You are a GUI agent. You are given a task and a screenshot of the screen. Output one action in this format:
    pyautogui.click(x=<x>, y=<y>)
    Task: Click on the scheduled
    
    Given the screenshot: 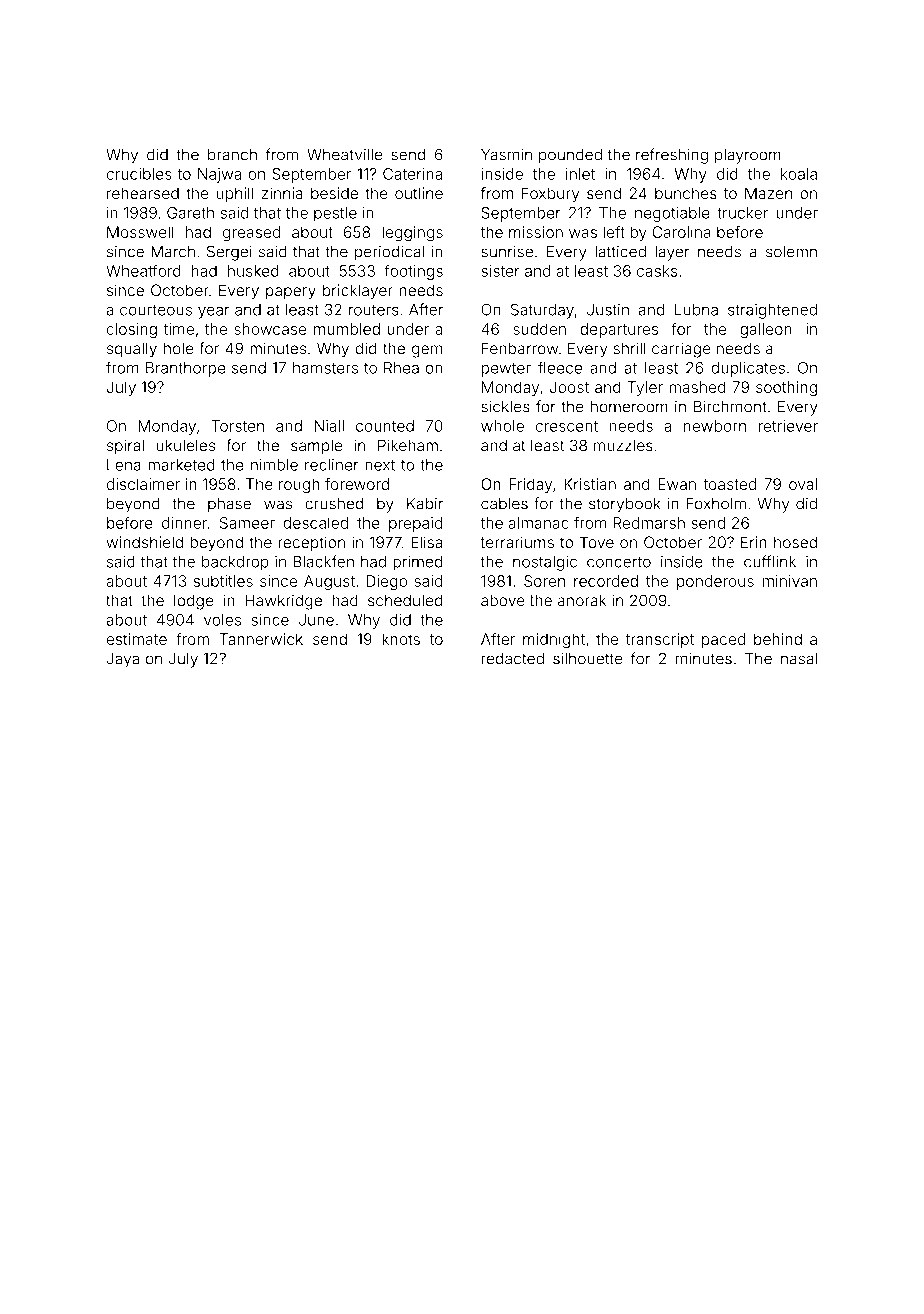 What is the action you would take?
    pyautogui.click(x=405, y=600)
